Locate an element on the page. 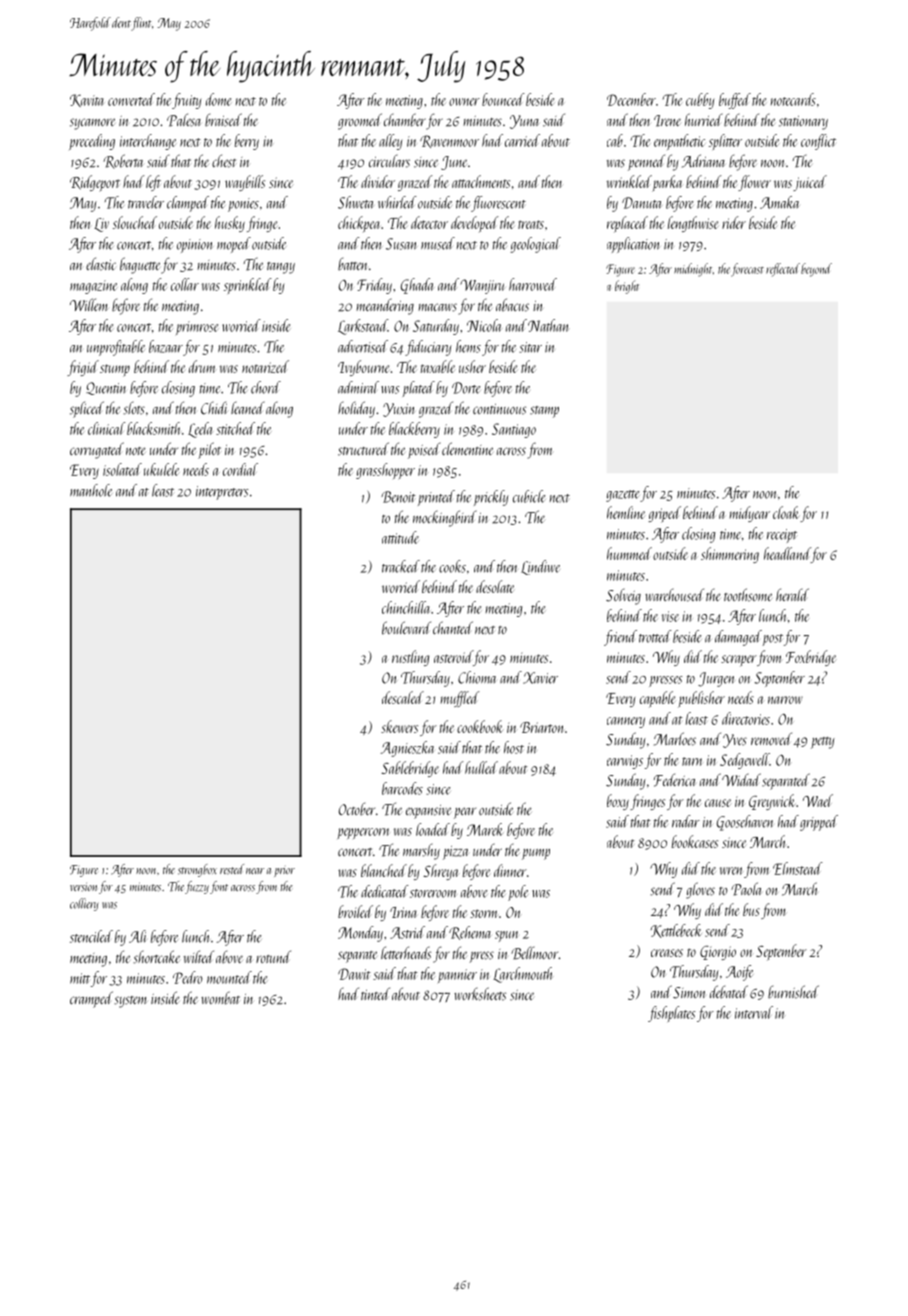  beyond is located at coordinates (816, 270).
